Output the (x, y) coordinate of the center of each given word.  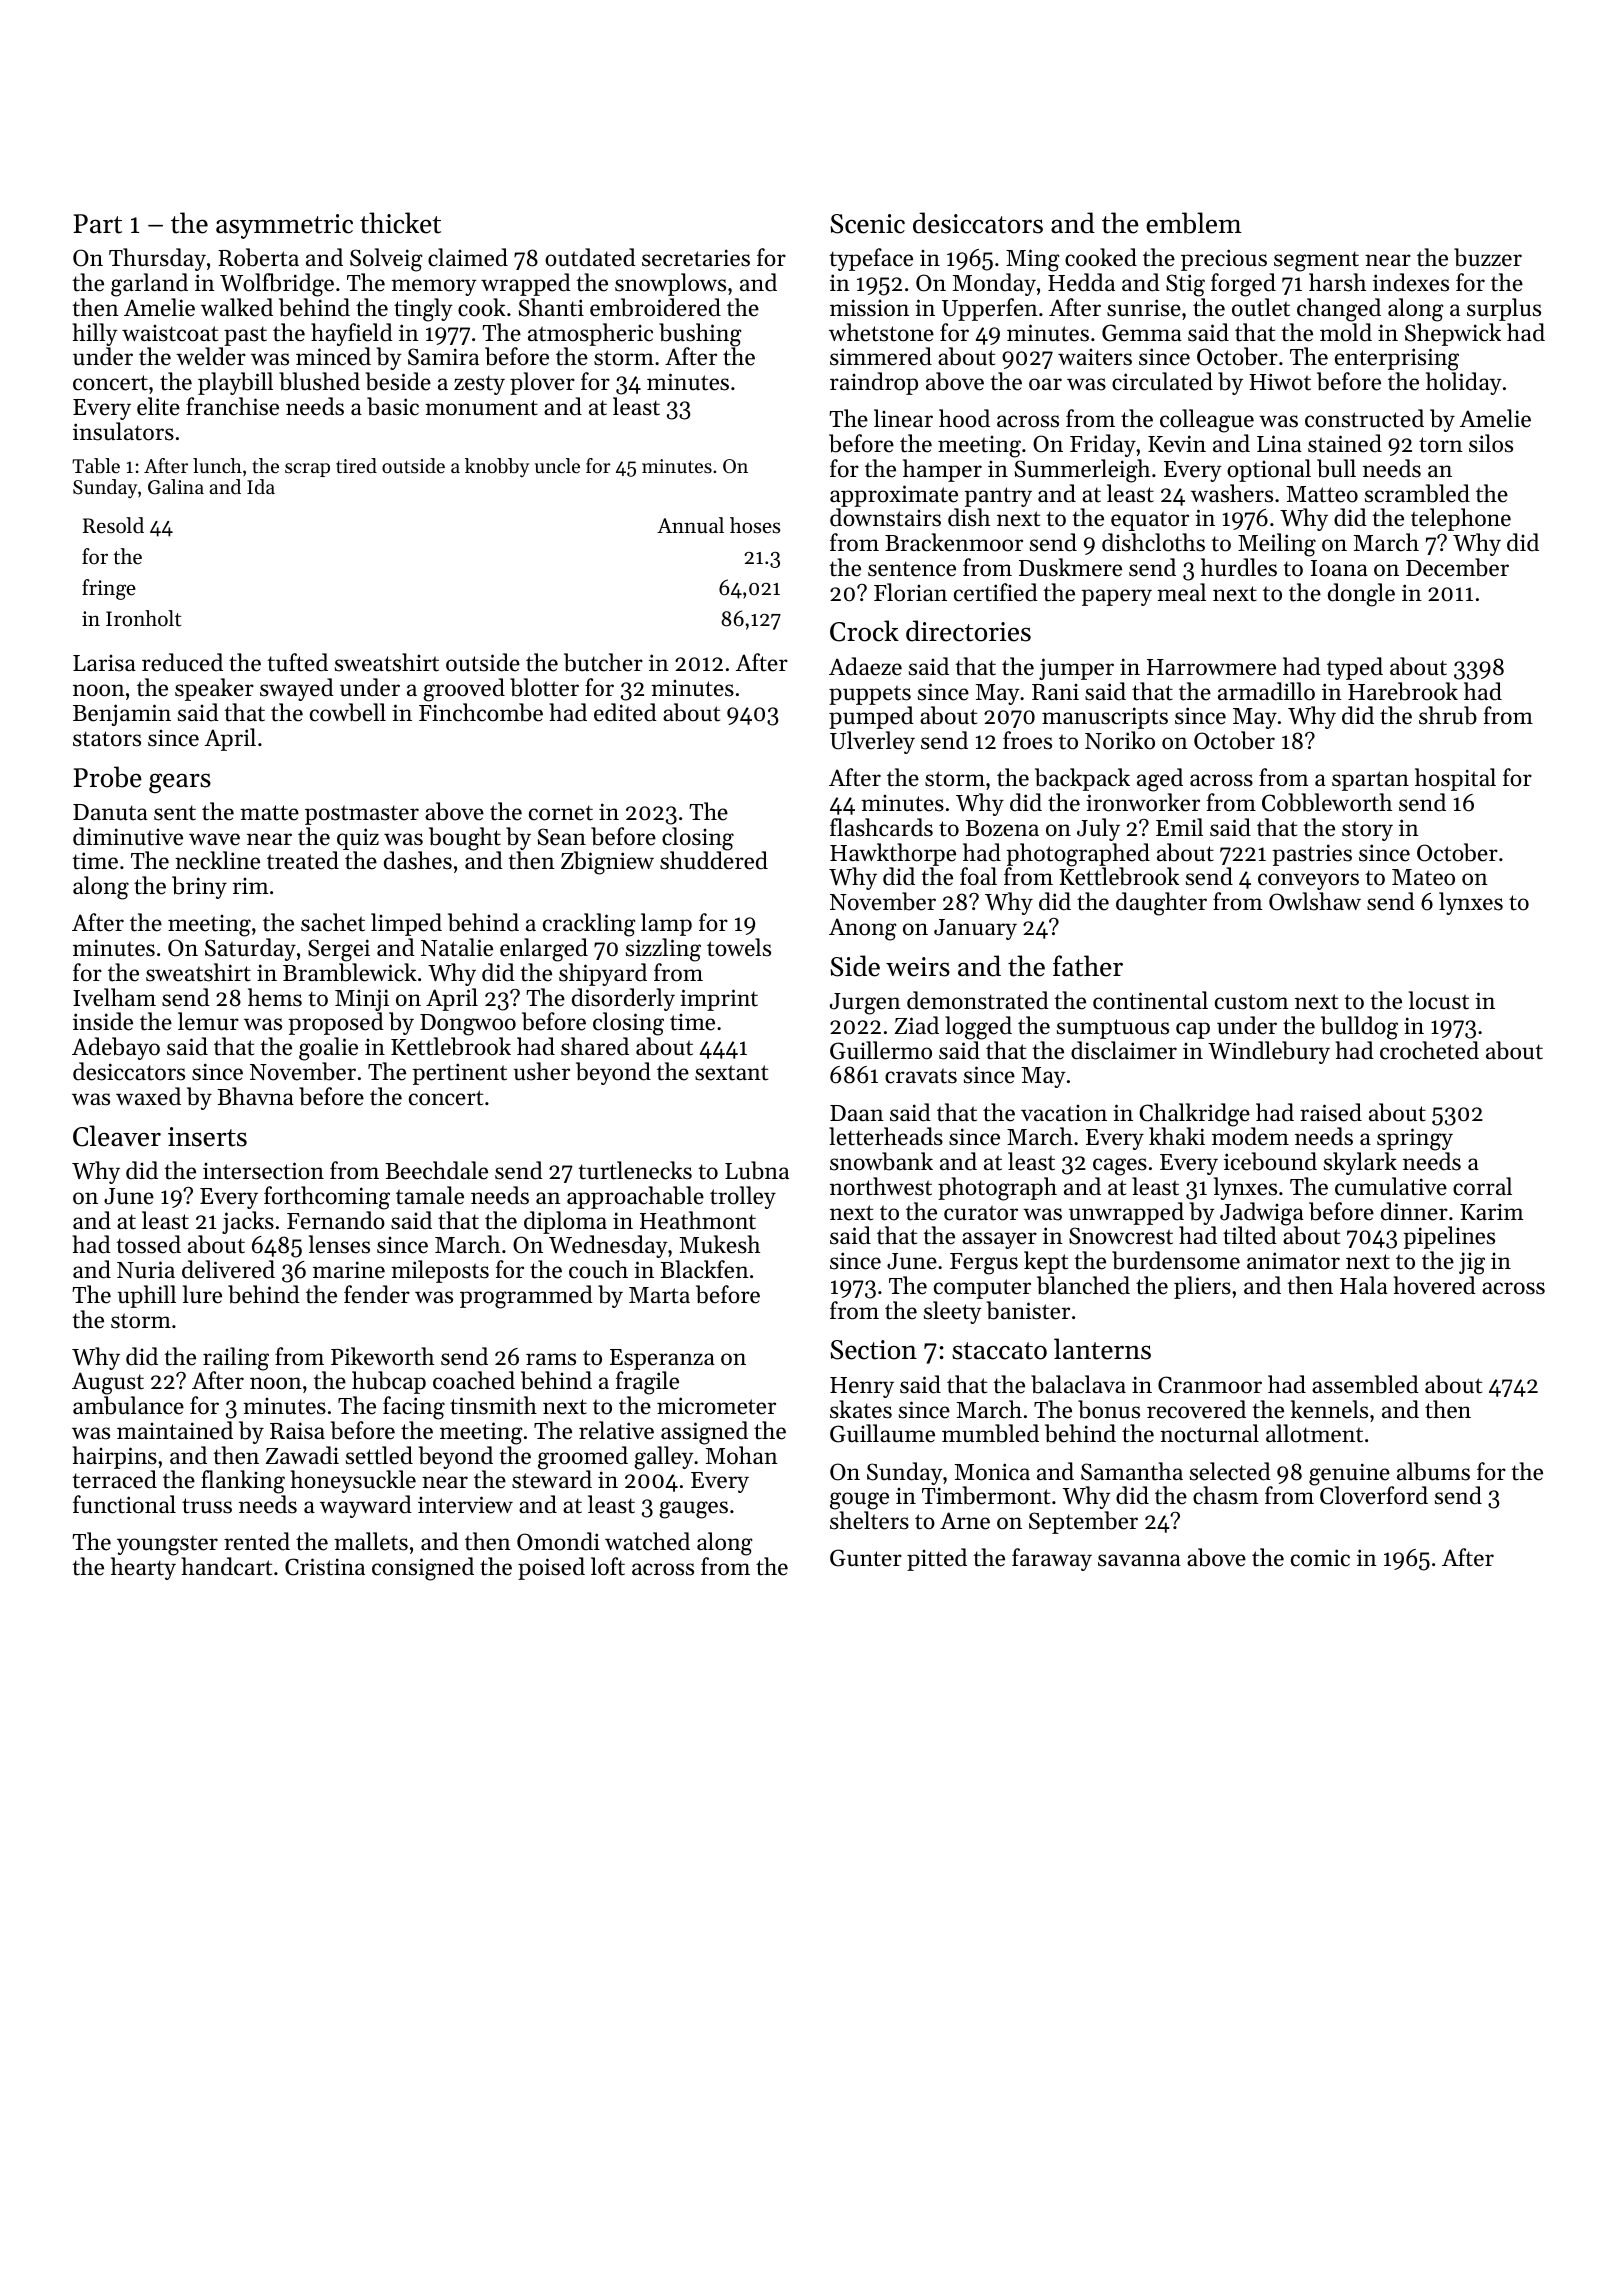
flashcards (881, 827)
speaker (214, 689)
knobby (497, 467)
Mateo (1423, 877)
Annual (690, 525)
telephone (1461, 519)
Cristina (325, 1567)
